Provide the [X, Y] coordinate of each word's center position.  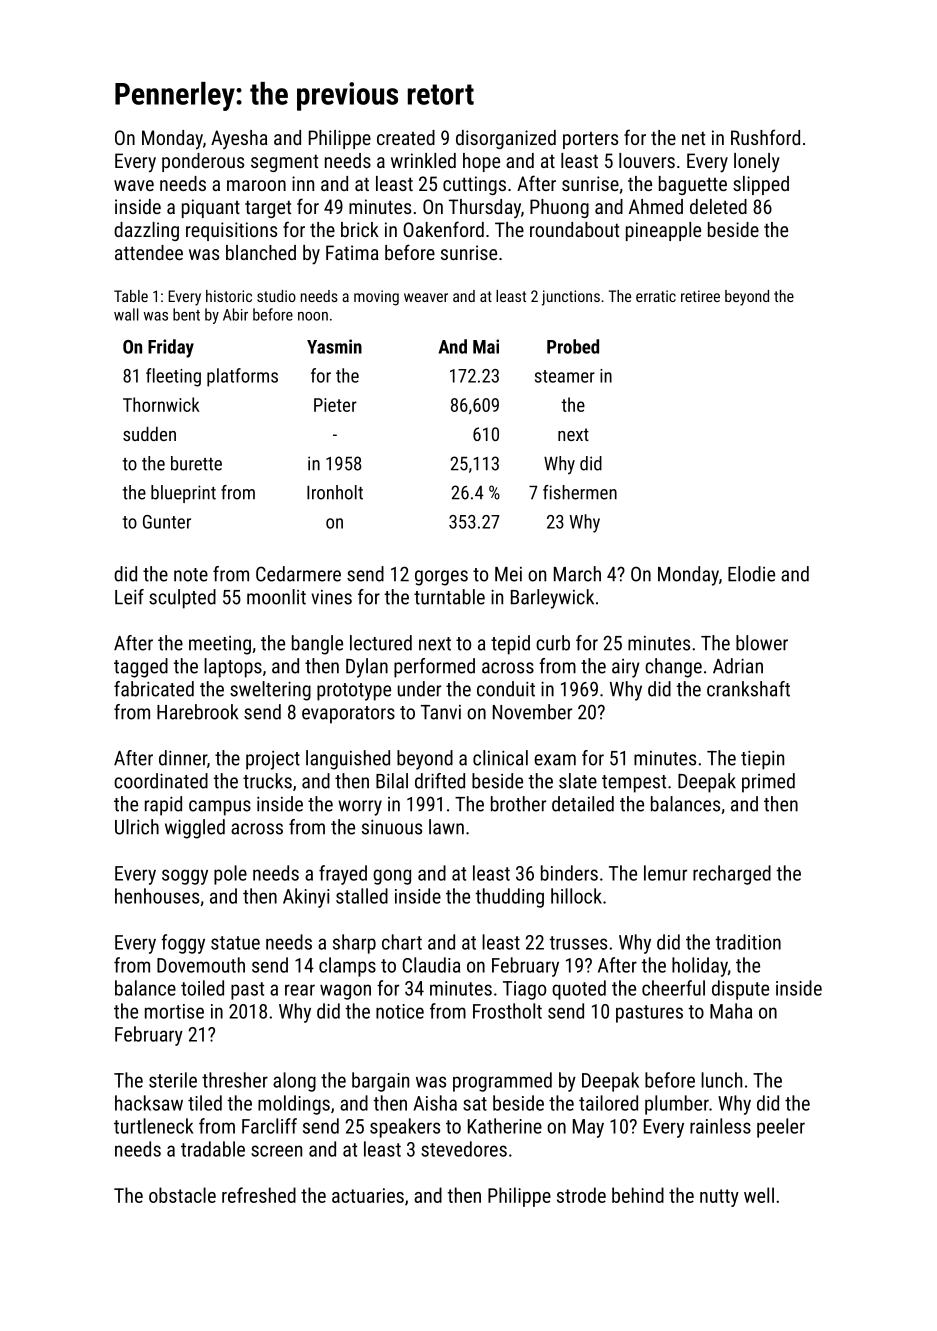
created [406, 137]
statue [235, 943]
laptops [233, 668]
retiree [700, 296]
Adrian [738, 666]
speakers [405, 1128]
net [693, 138]
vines [331, 597]
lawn [446, 827]
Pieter [335, 405]
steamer [565, 376]
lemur [665, 873]
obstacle [182, 1195]
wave [134, 185]
